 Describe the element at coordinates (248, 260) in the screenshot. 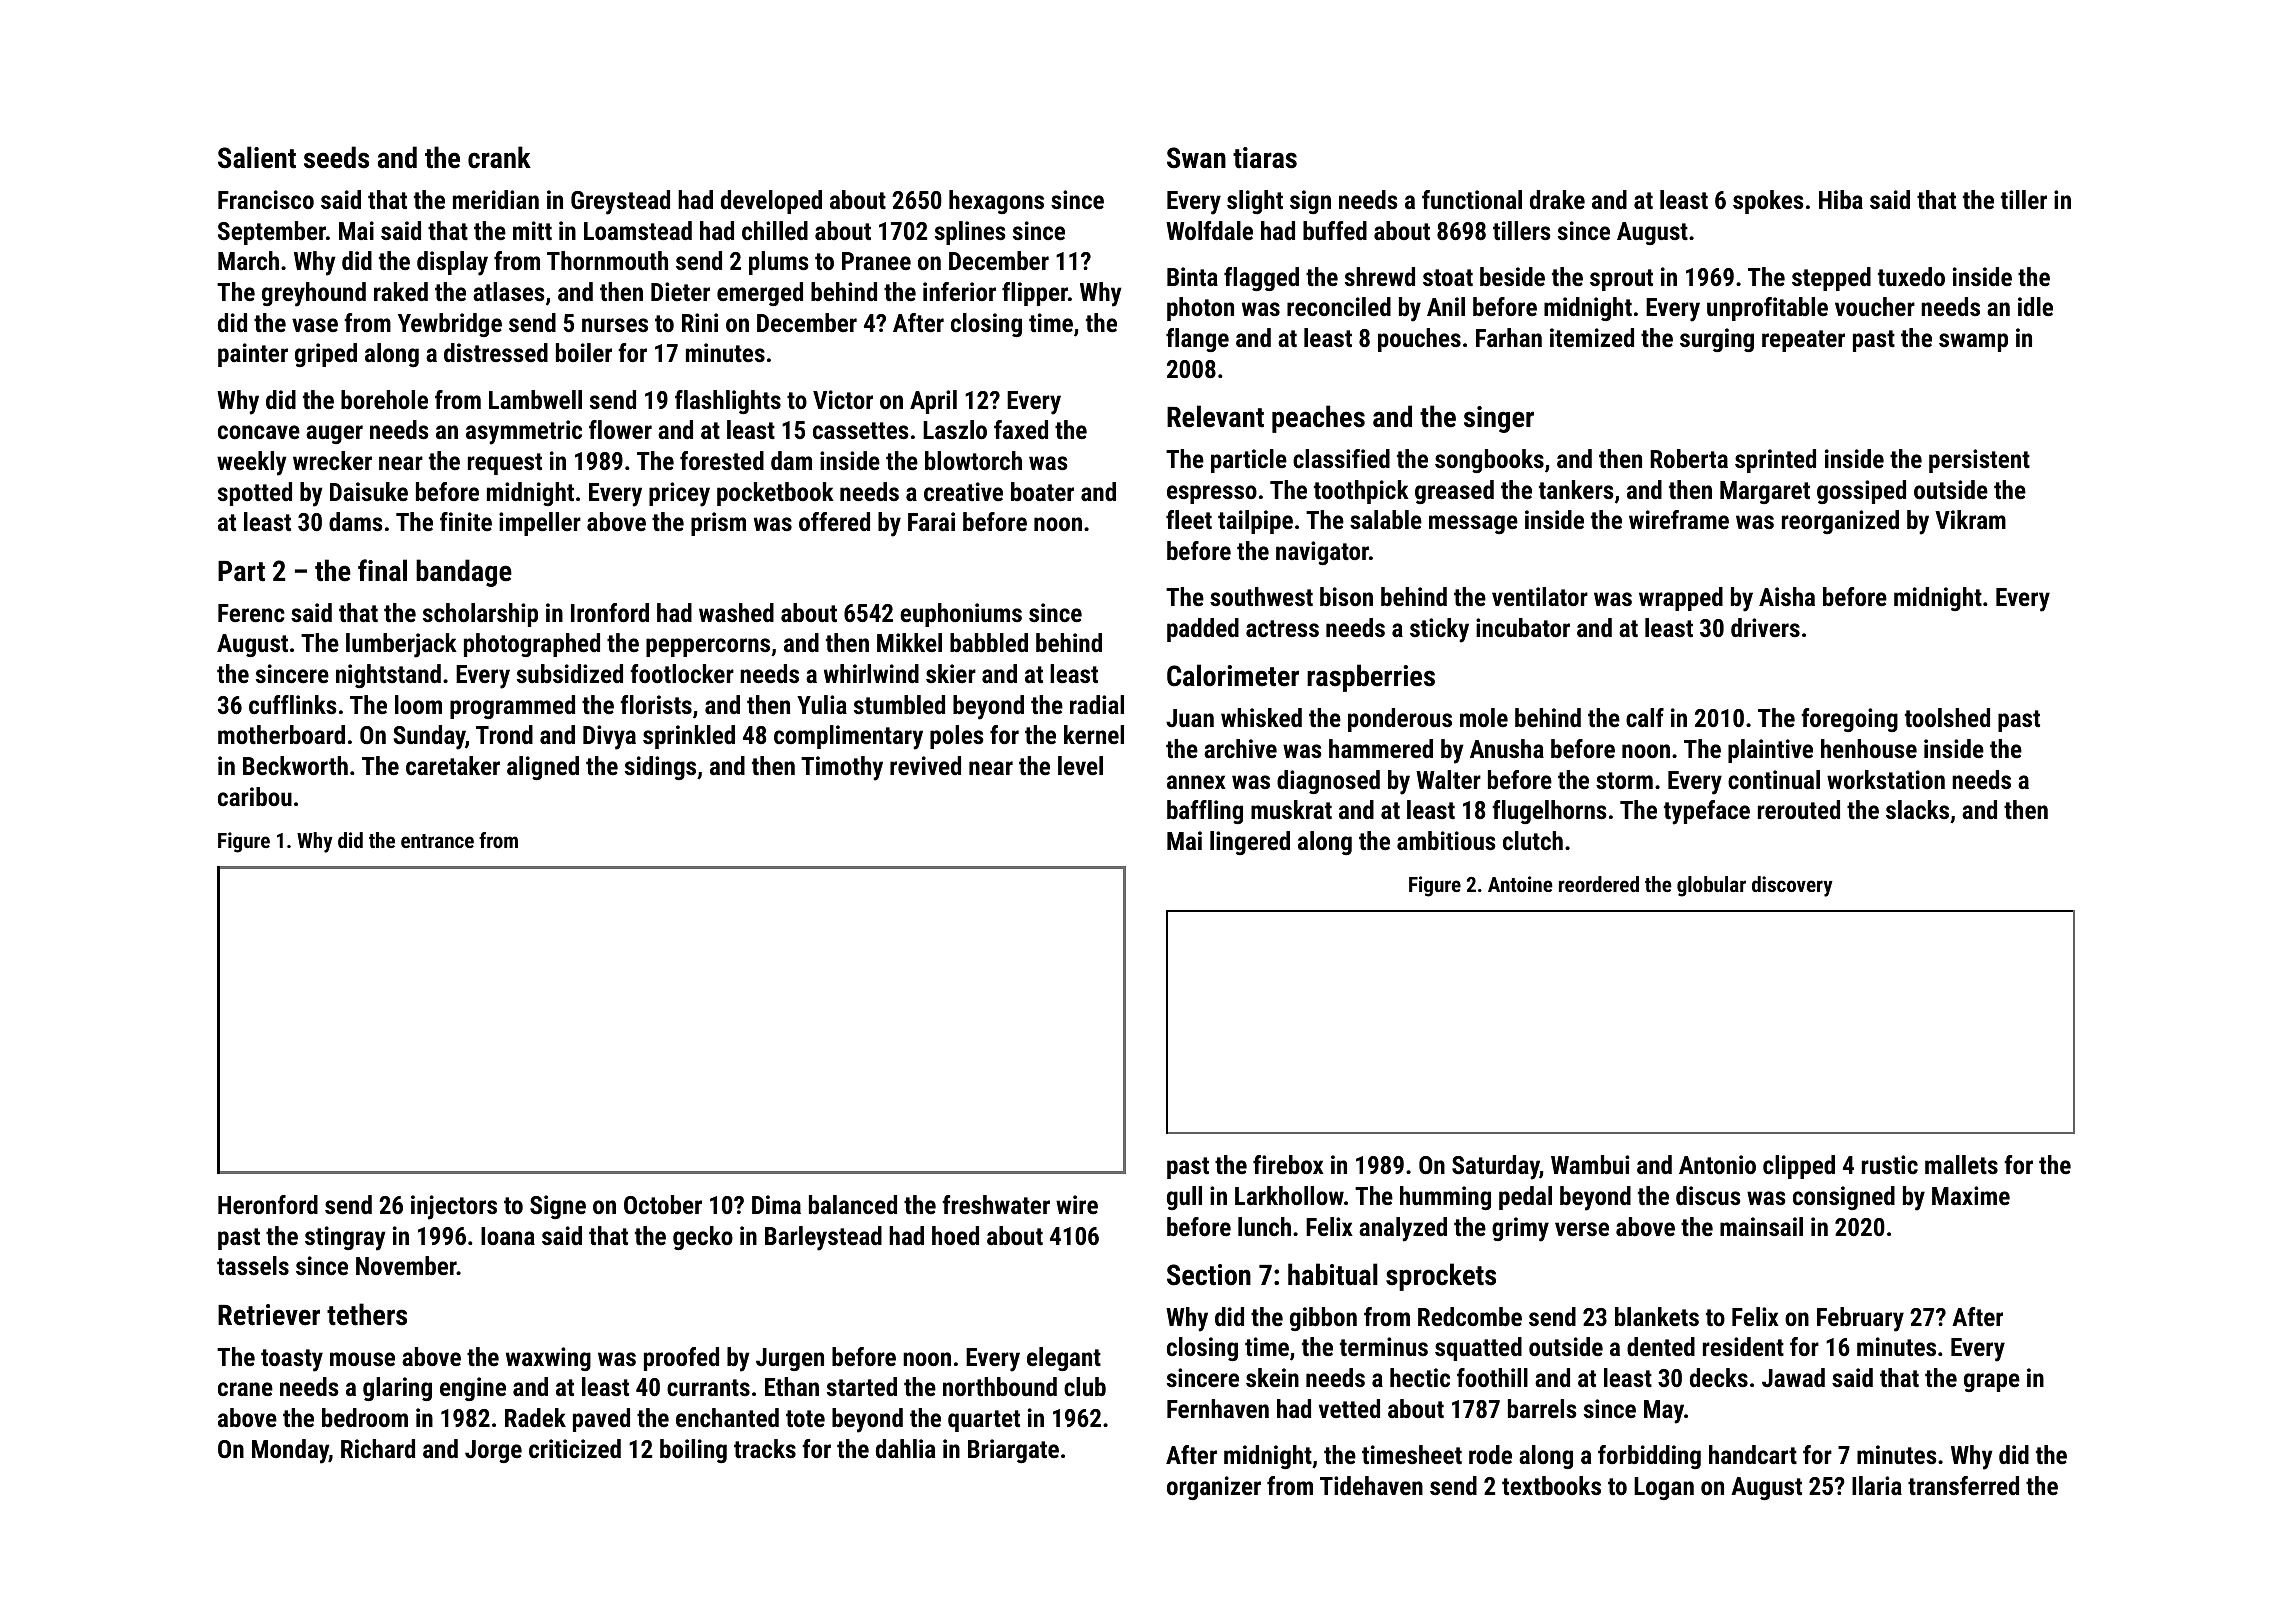

I see `March` at that location.
